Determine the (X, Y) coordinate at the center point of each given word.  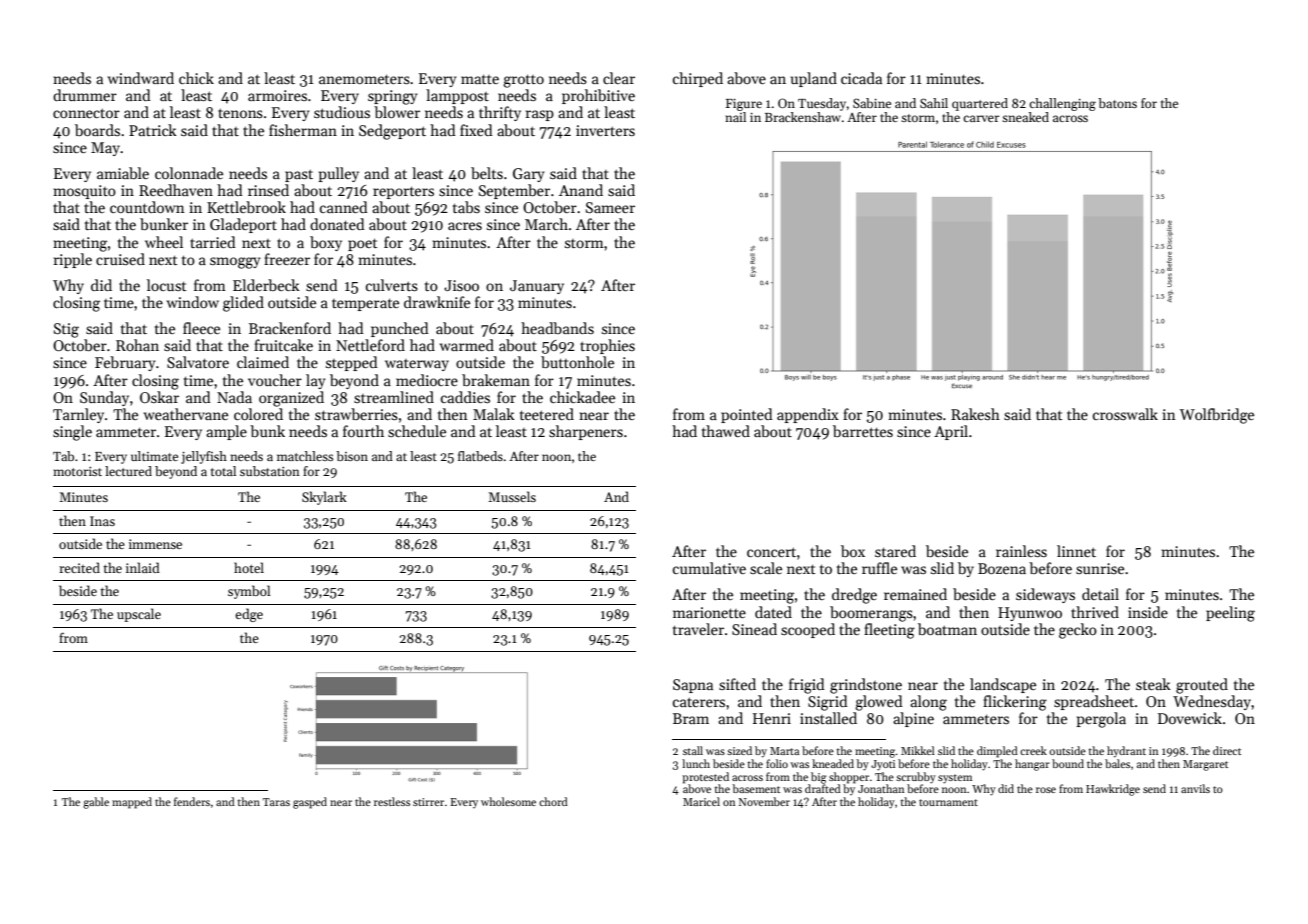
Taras (276, 802)
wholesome (508, 801)
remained (915, 594)
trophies (607, 346)
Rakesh (975, 414)
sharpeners (586, 432)
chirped (698, 79)
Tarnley (78, 415)
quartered (980, 104)
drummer (85, 95)
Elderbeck (266, 285)
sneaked (1025, 117)
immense (155, 544)
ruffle (879, 568)
